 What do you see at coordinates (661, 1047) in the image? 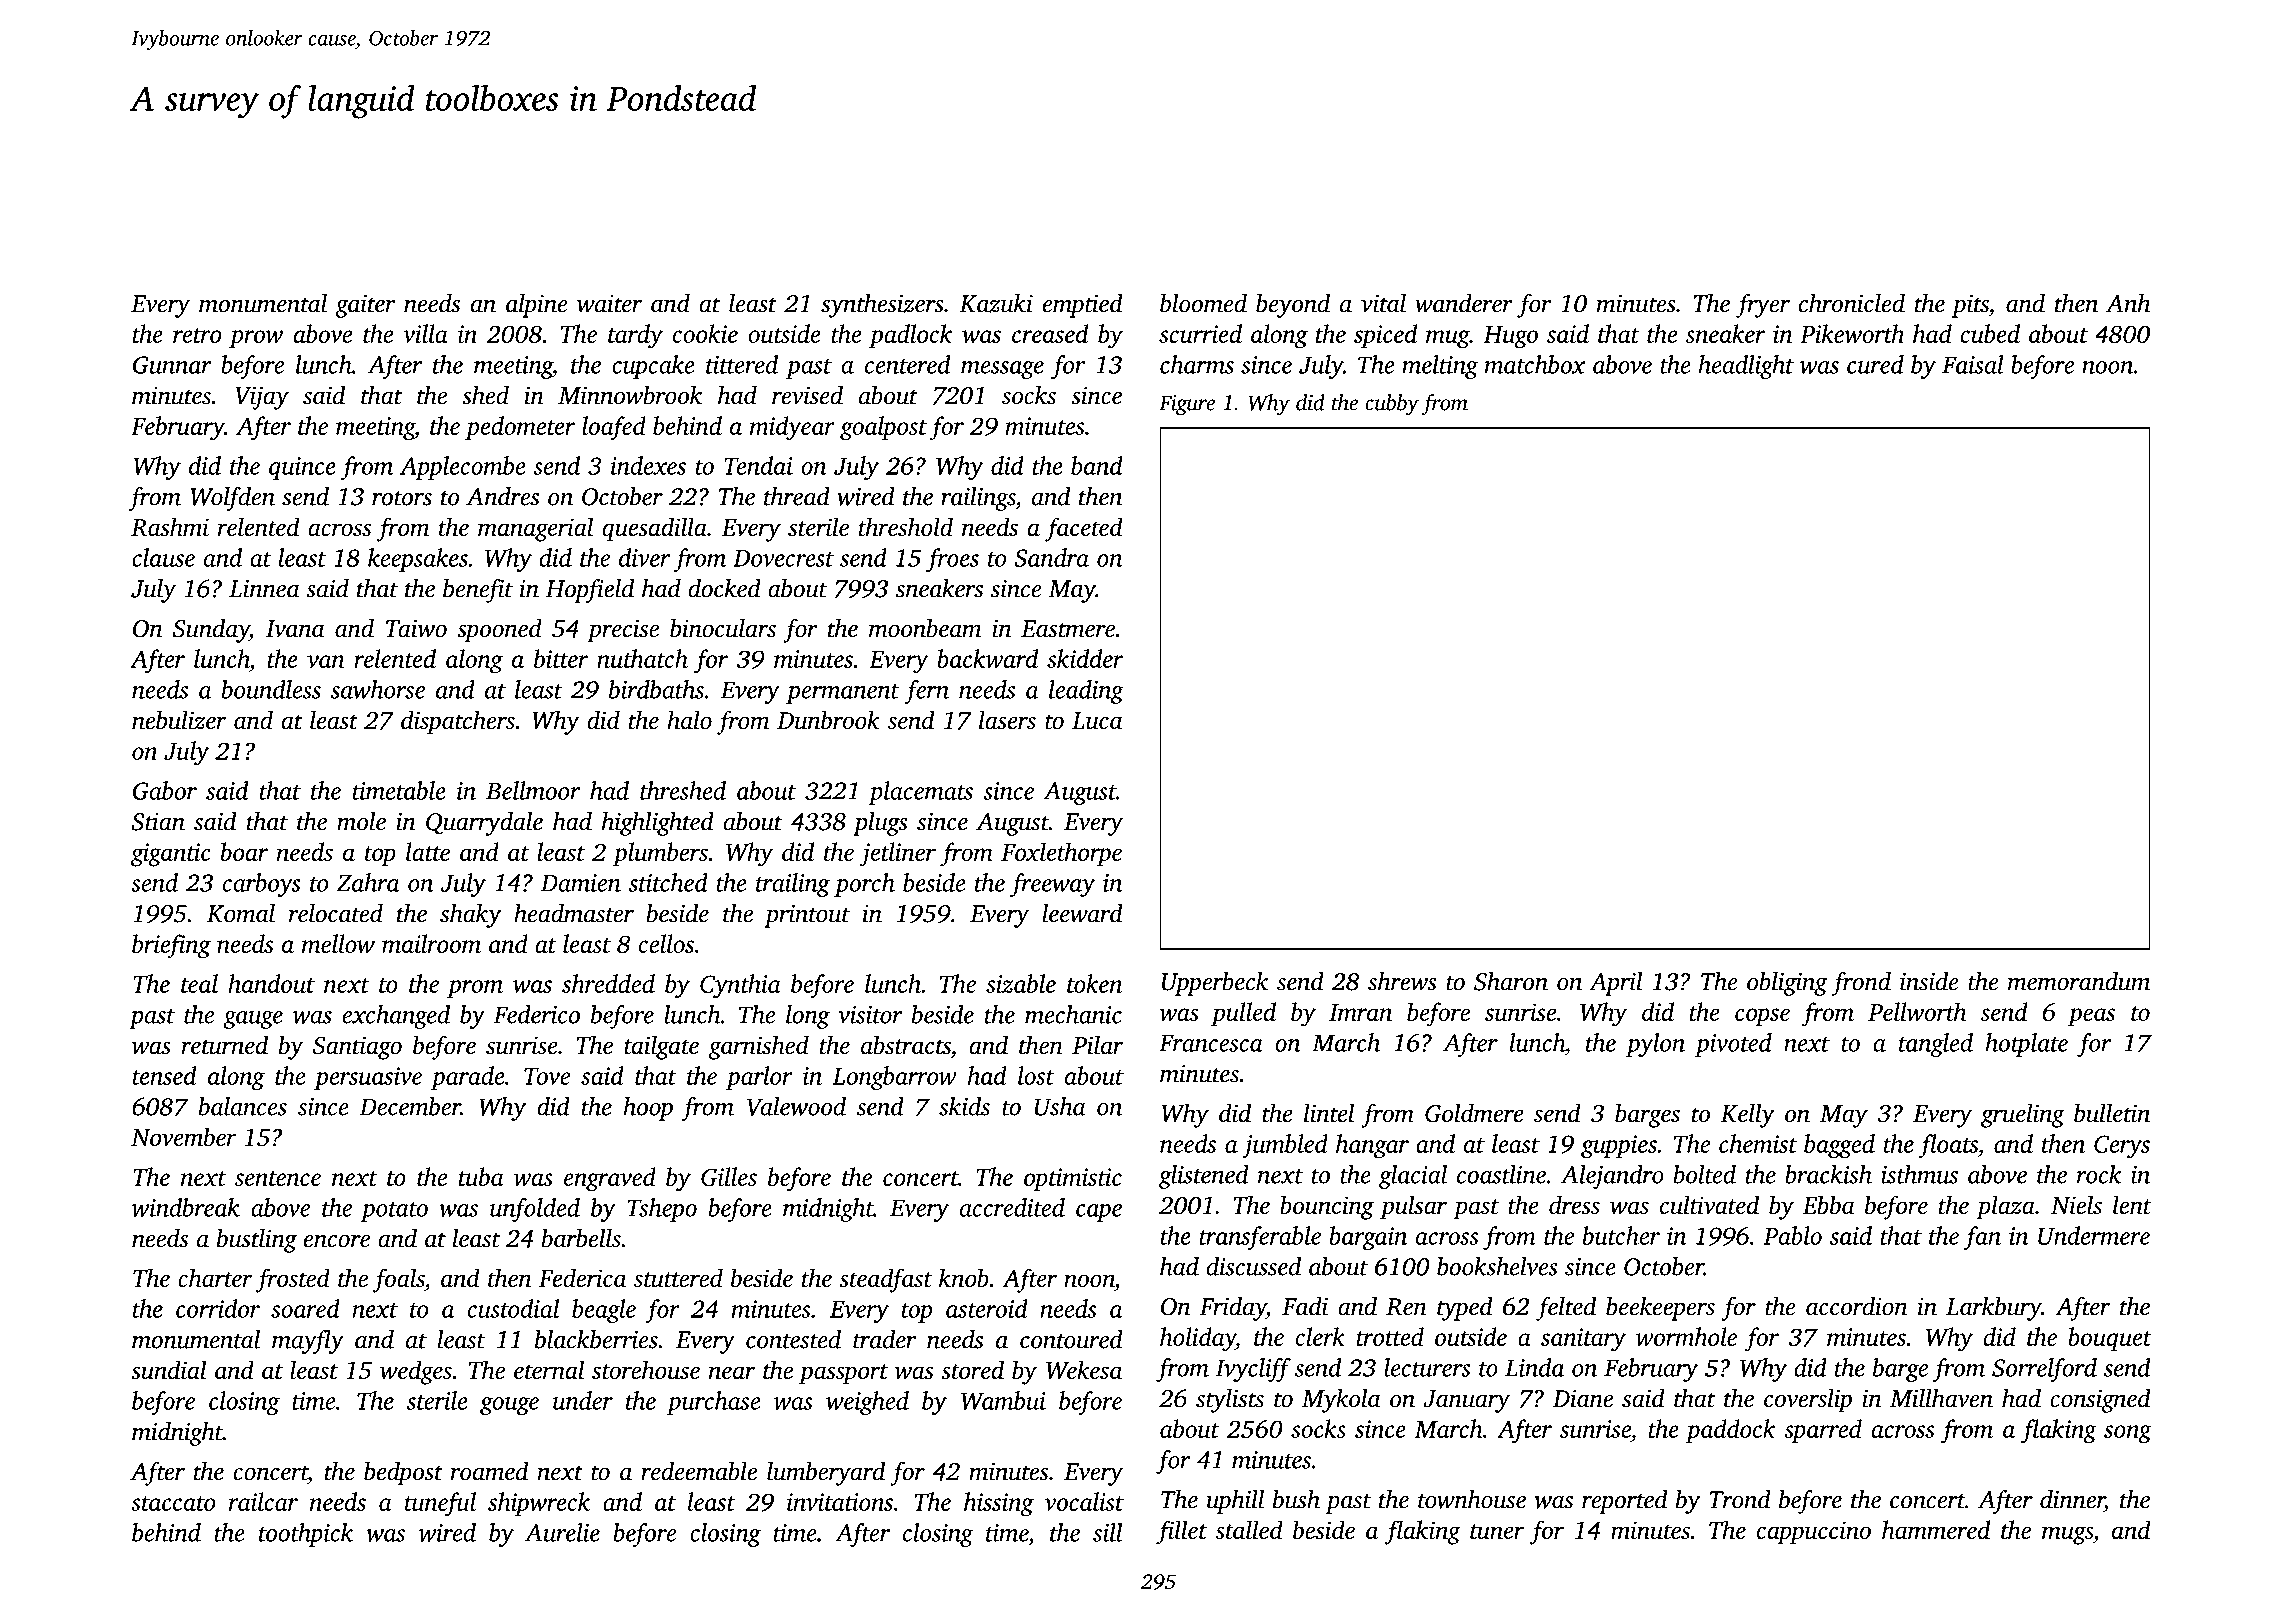
I see `tailgate` at bounding box center [661, 1047].
